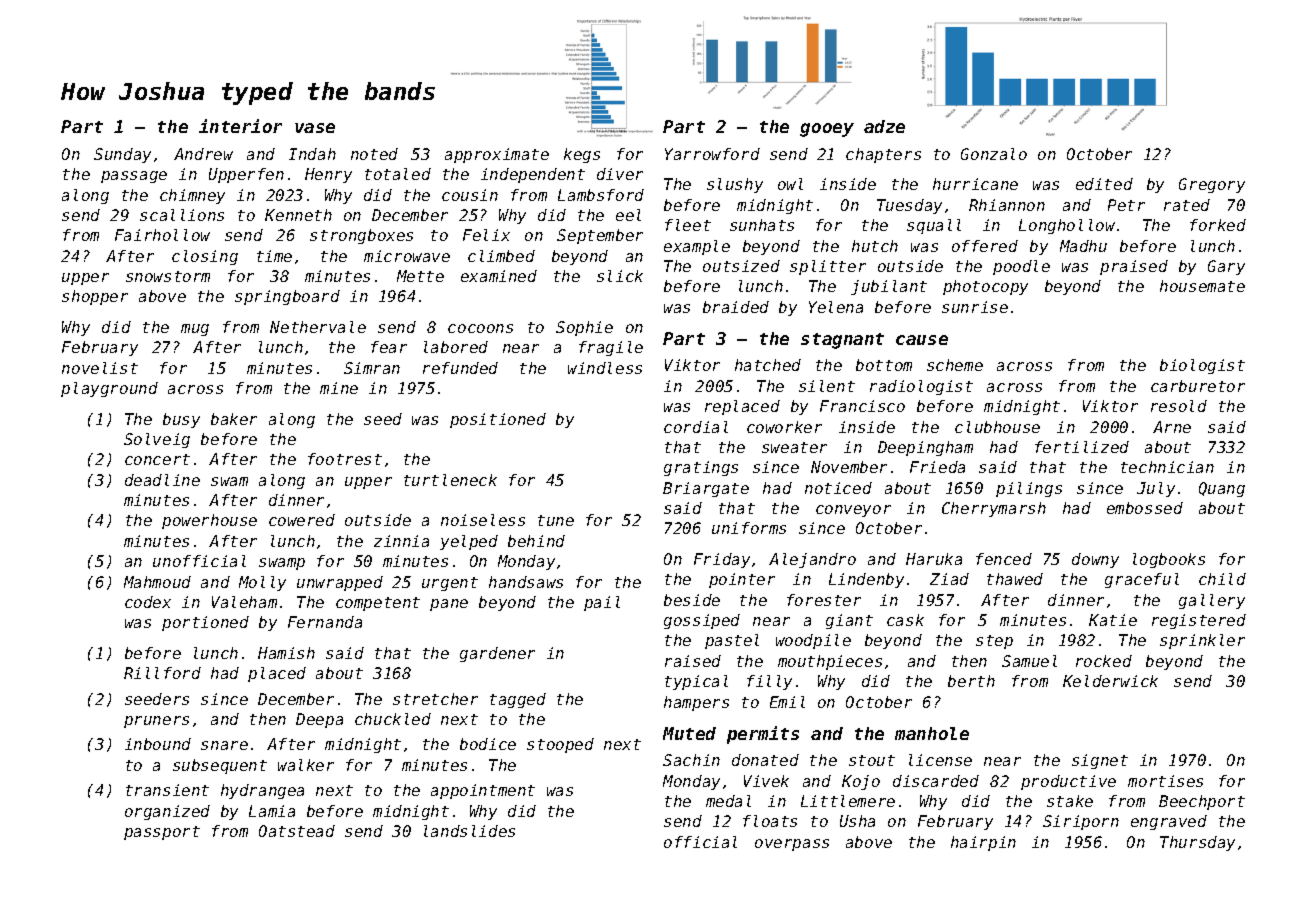 This screenshot has height=924, width=1308. I want to click on vase, so click(315, 128).
